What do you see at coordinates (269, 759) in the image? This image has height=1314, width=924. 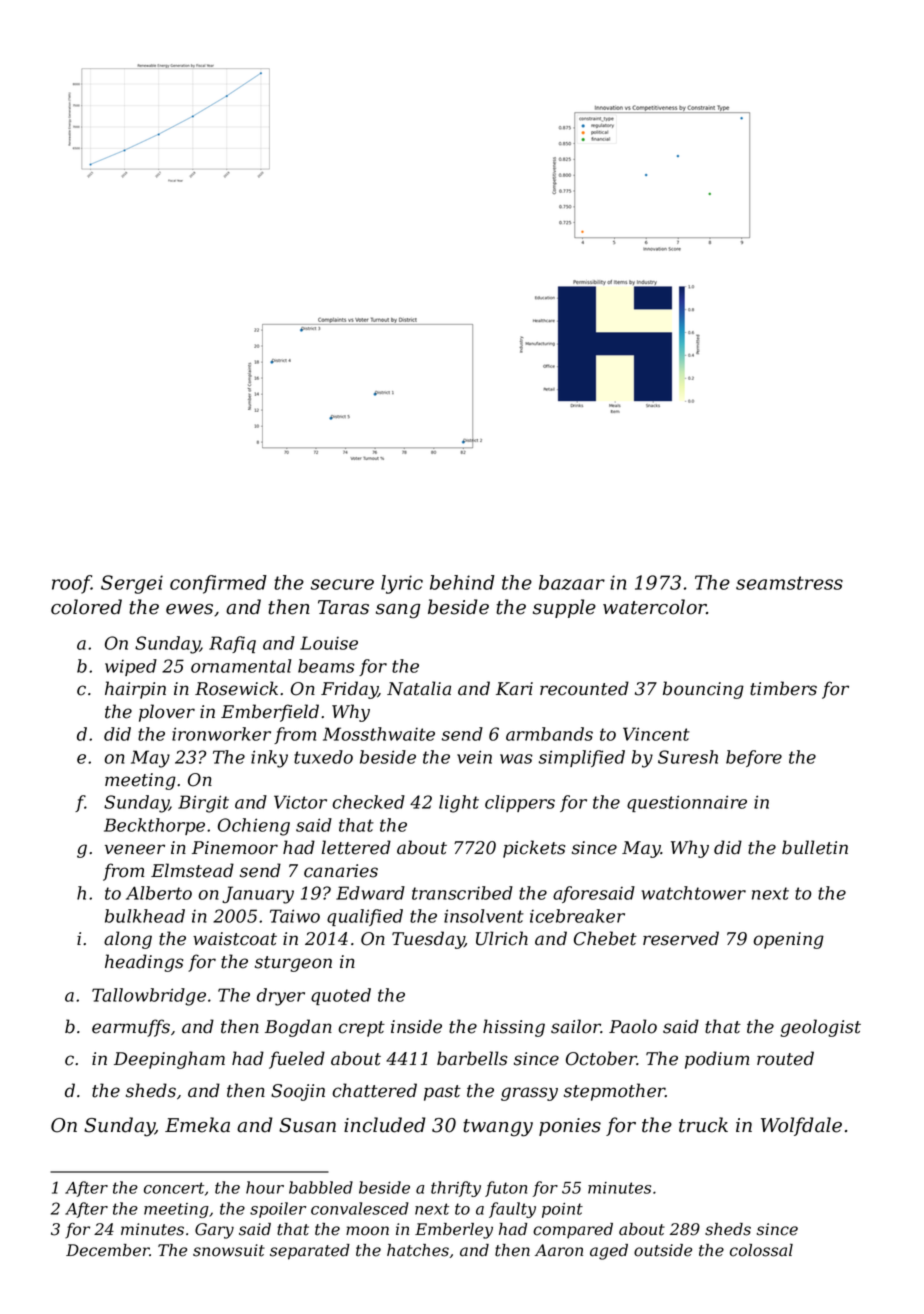 I see `inky` at bounding box center [269, 759].
